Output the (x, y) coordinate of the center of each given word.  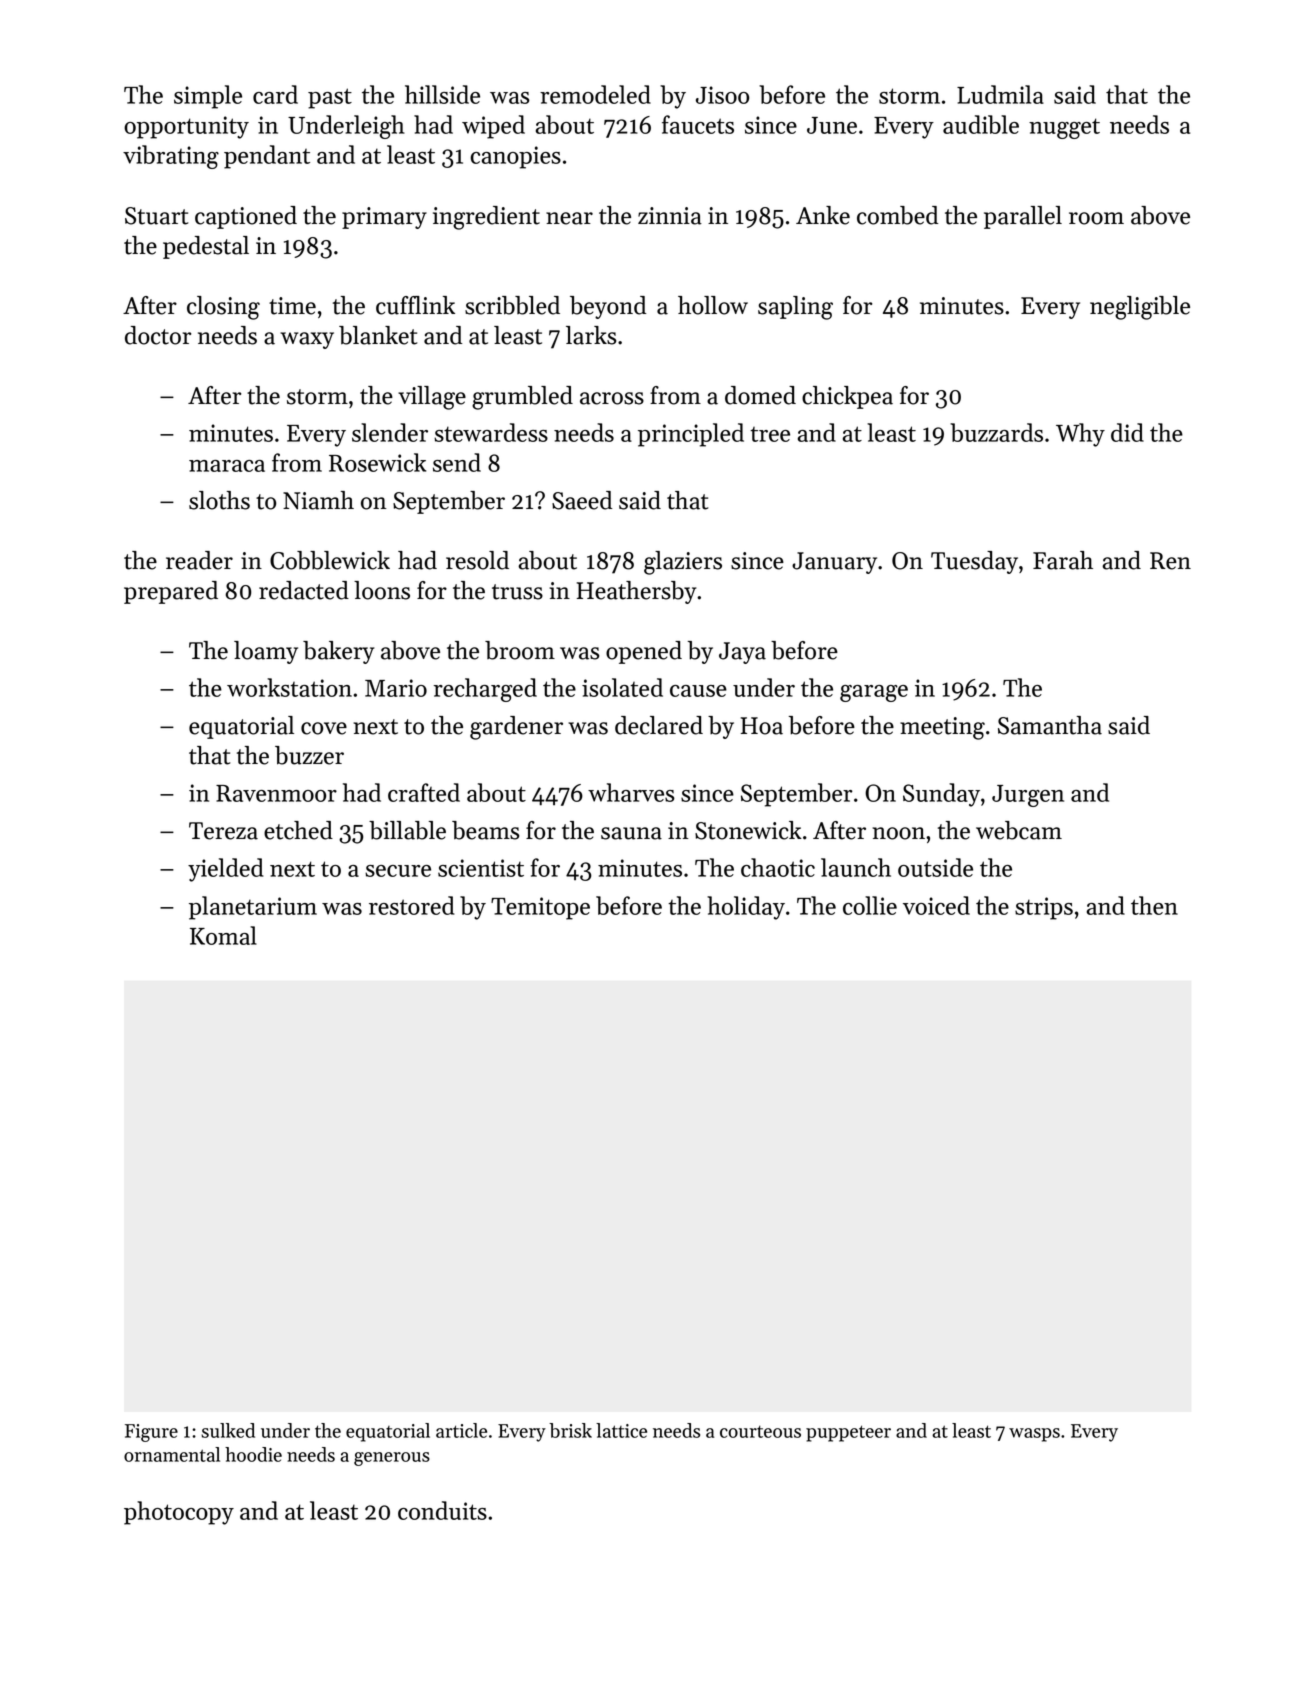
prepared (171, 592)
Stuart (156, 216)
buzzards (996, 432)
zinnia (670, 216)
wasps (1034, 1435)
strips (1044, 908)
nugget (1064, 128)
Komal (223, 935)
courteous (760, 1432)
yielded (226, 870)
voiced (936, 905)
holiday (746, 908)
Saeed (582, 500)
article (461, 1430)
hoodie (253, 1454)
